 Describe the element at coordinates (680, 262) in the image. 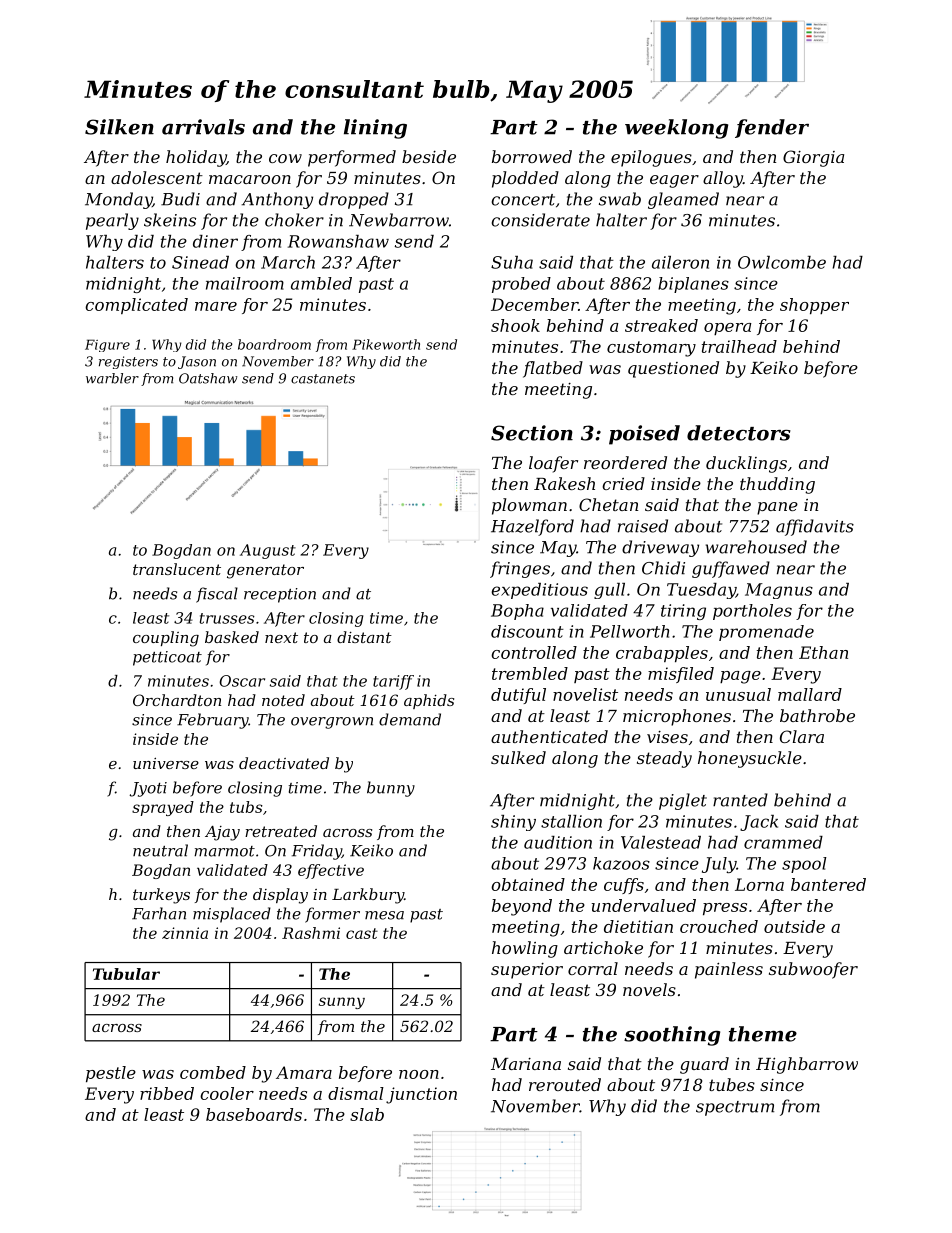

I see `aileron` at that location.
